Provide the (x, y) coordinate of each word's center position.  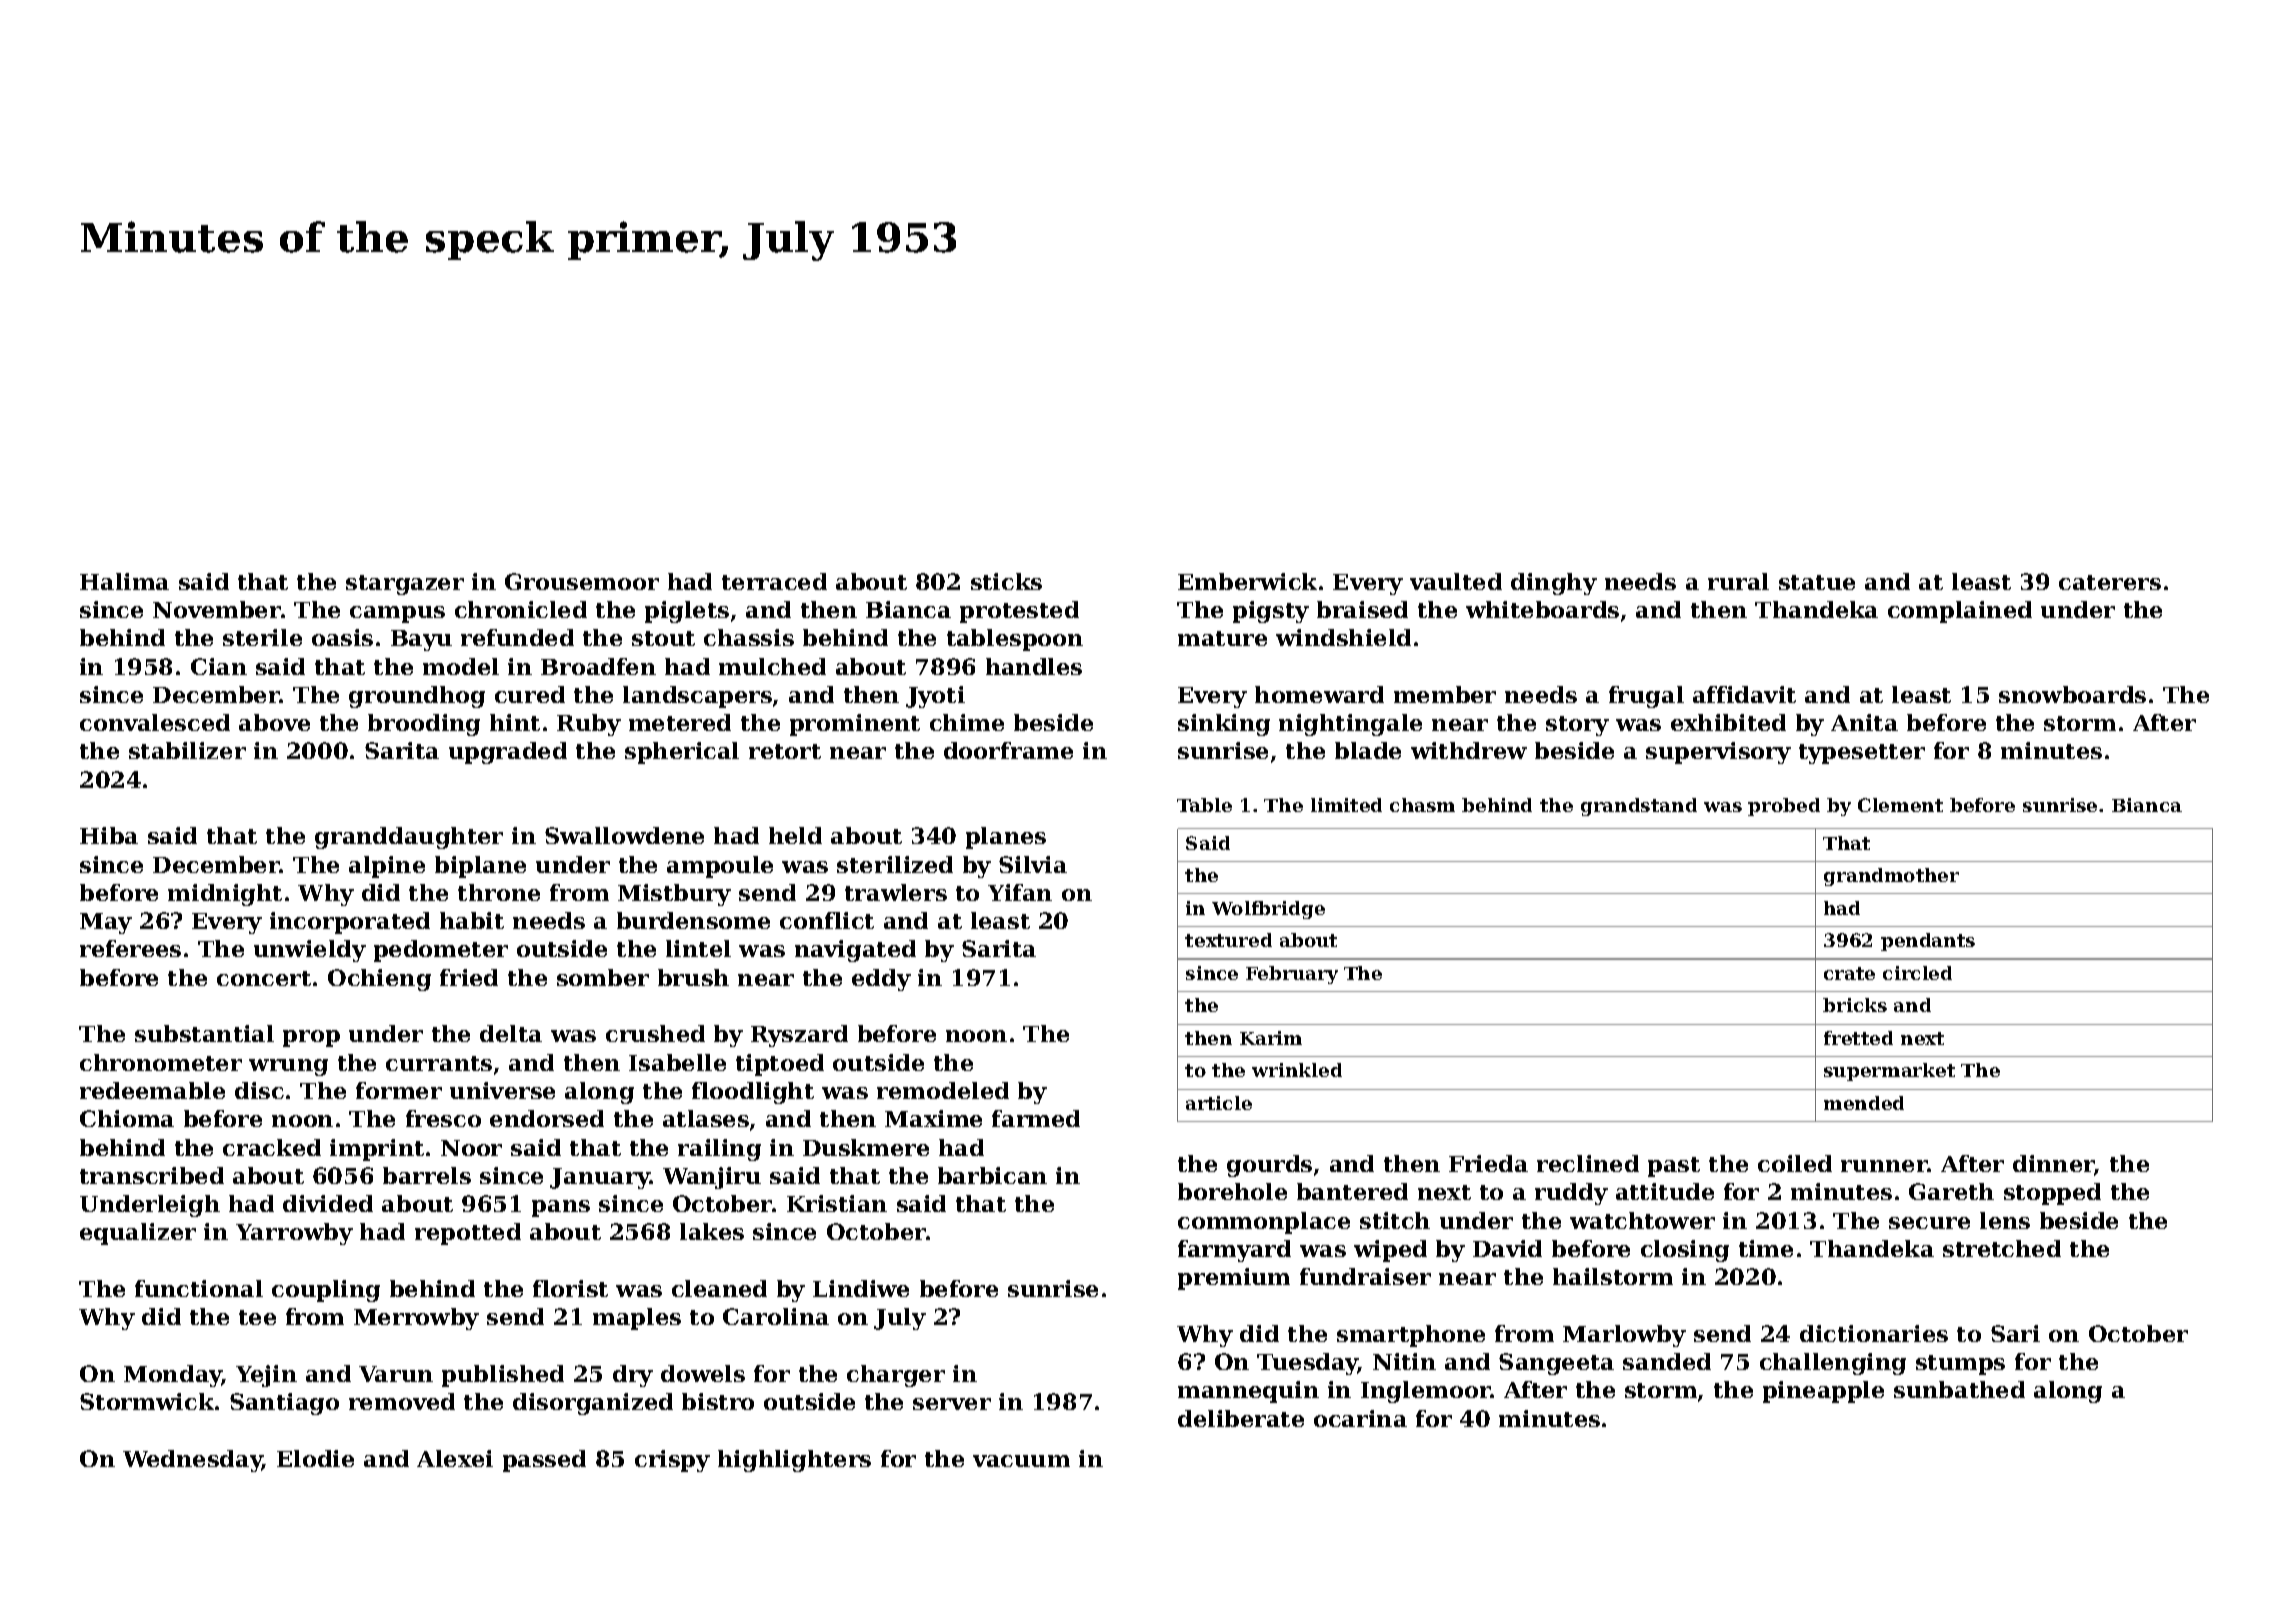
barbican (992, 1175)
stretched (2002, 1248)
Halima (124, 581)
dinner (2054, 1165)
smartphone (1411, 1336)
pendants (1928, 942)
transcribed (152, 1175)
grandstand (1639, 807)
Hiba (109, 835)
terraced (774, 581)
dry (633, 1376)
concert (264, 978)
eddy (881, 980)
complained (1960, 612)
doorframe (1008, 750)
